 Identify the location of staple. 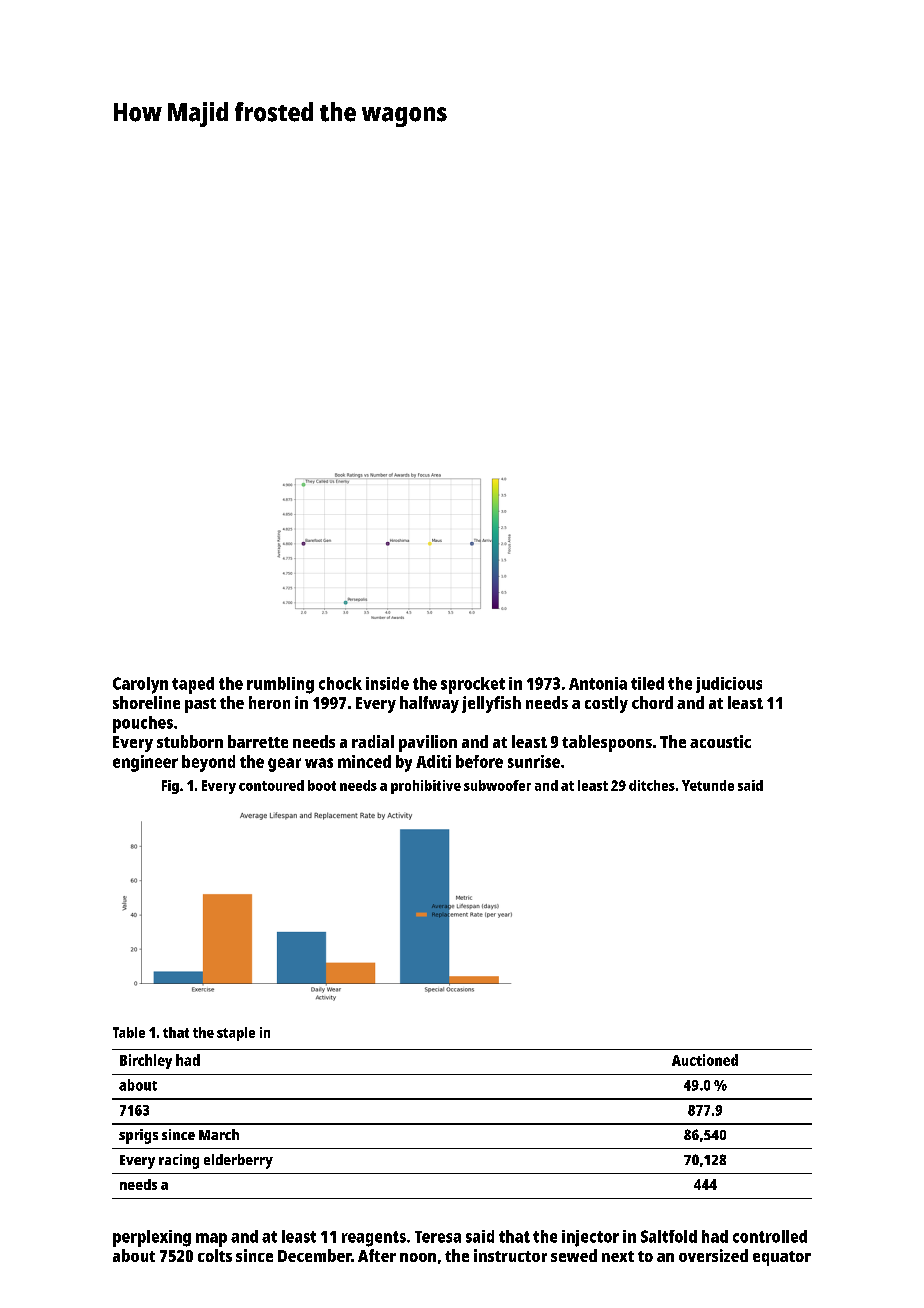
(236, 1034).
